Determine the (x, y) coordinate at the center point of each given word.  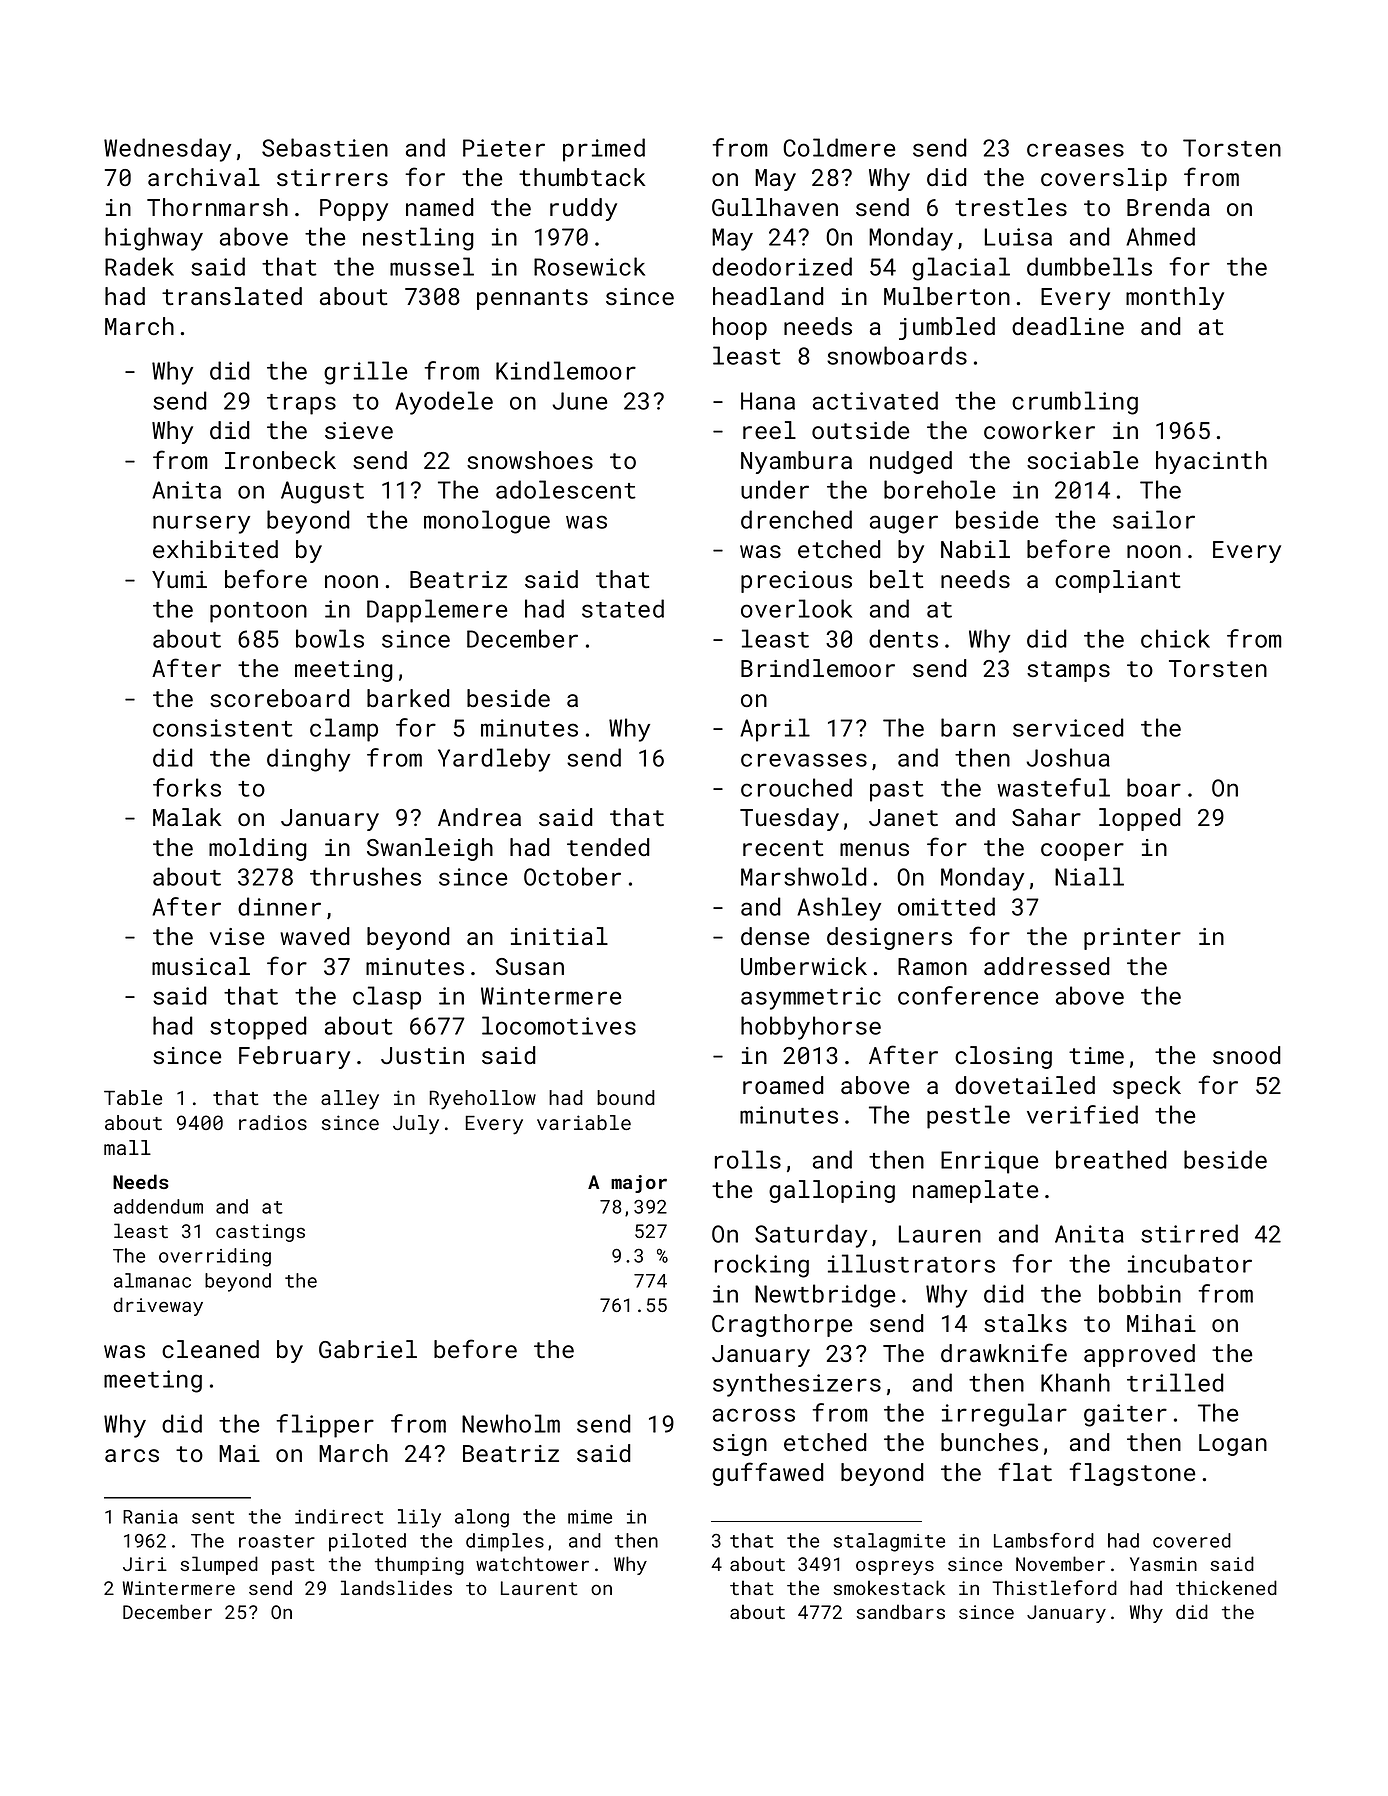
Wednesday (167, 150)
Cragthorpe (782, 1325)
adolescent (566, 489)
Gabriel (368, 1349)
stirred (1189, 1233)
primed (604, 150)
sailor (1154, 519)
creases (1075, 150)
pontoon (258, 612)
